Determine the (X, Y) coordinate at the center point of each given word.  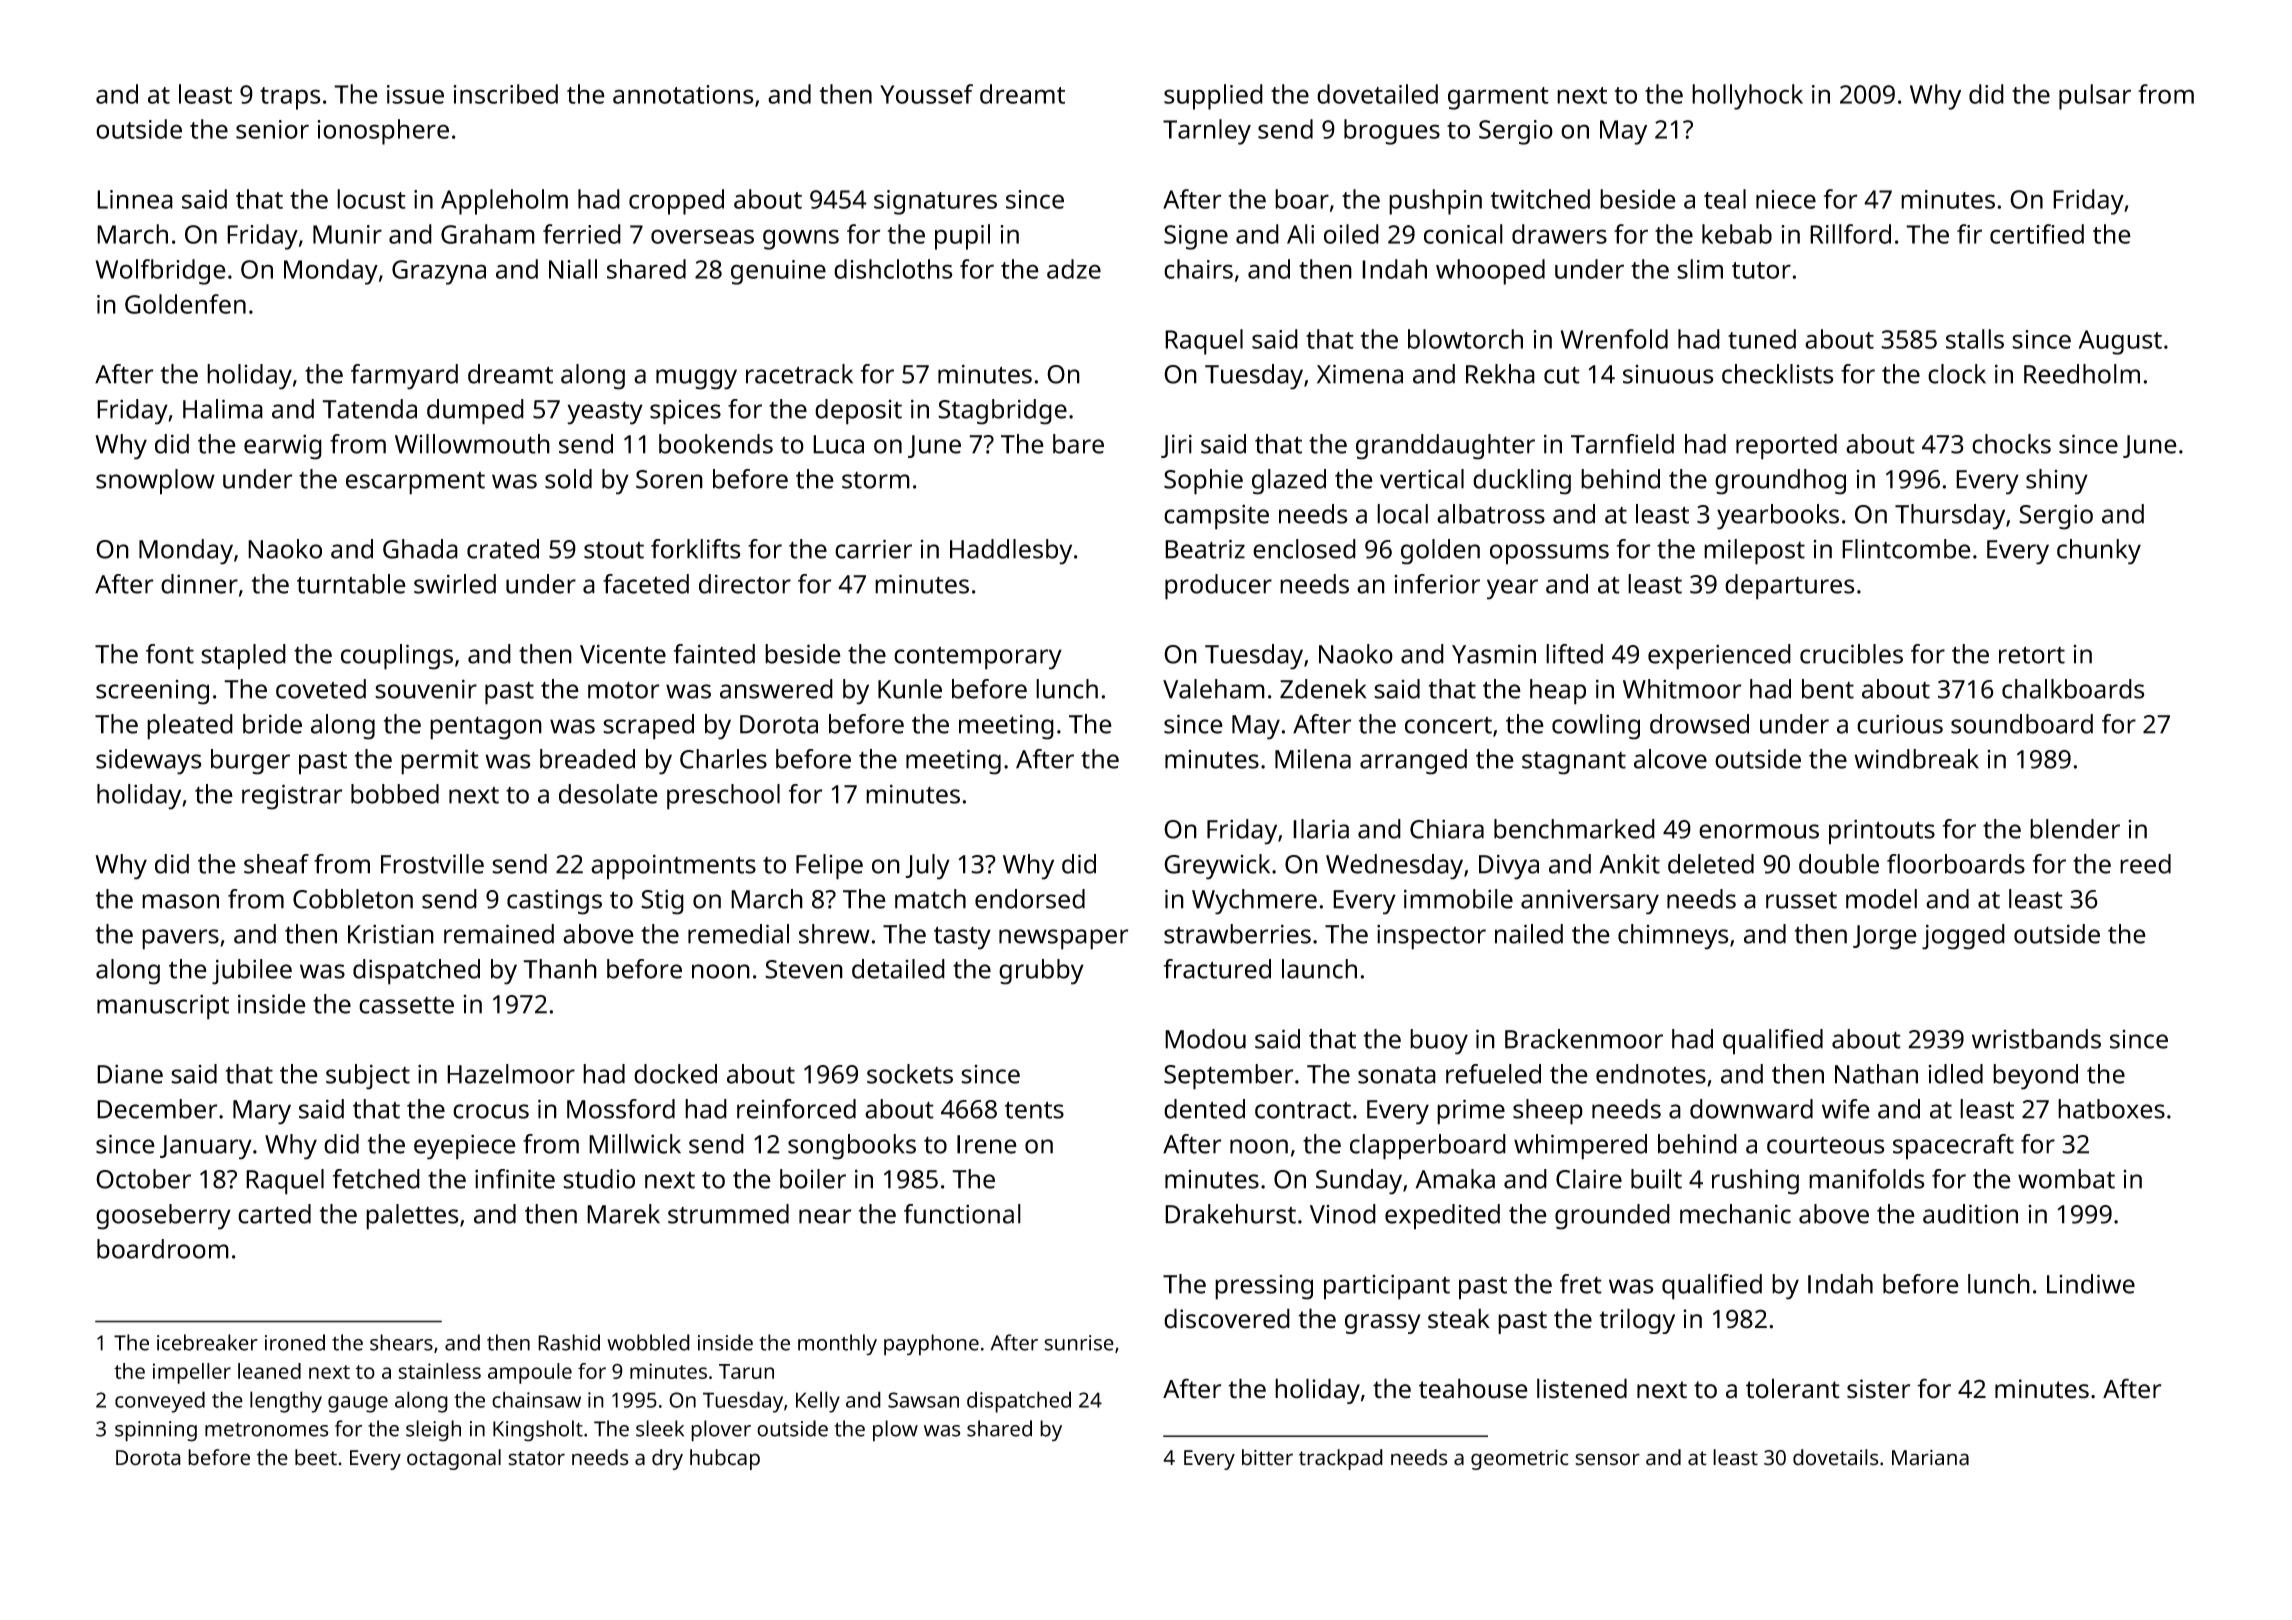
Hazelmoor (511, 1074)
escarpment (415, 483)
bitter (1267, 1457)
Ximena (1360, 374)
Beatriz (1205, 549)
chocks (2011, 444)
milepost (1754, 552)
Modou (1205, 1039)
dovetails (1835, 1457)
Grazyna (439, 272)
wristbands (2036, 1039)
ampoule (530, 1373)
